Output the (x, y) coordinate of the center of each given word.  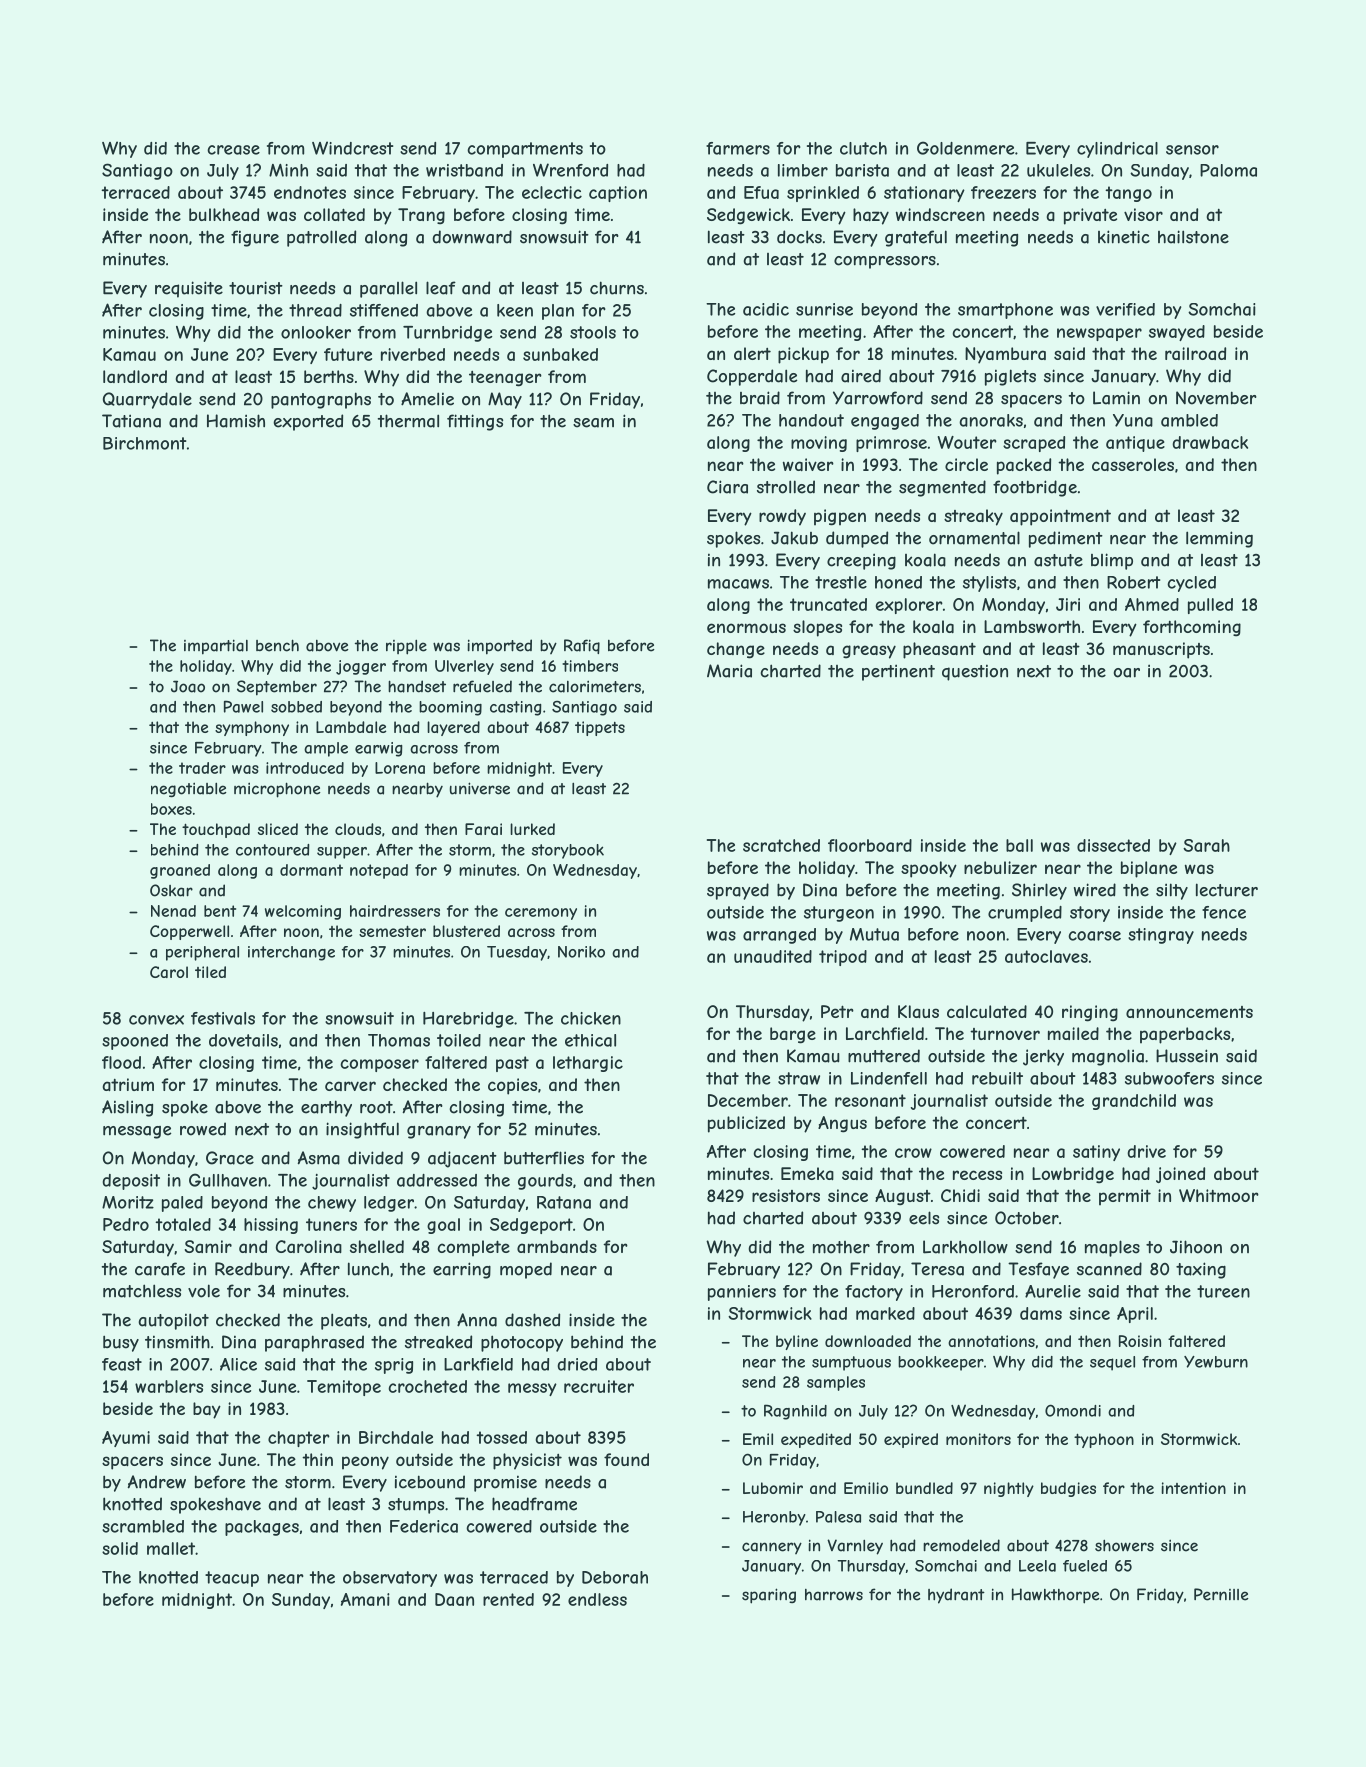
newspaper (1099, 334)
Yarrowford (878, 398)
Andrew (157, 1482)
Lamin (1116, 398)
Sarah (1206, 845)
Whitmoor (1219, 1195)
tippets (600, 728)
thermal (408, 421)
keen (515, 310)
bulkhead (224, 214)
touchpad (216, 830)
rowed (203, 1129)
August (903, 1197)
